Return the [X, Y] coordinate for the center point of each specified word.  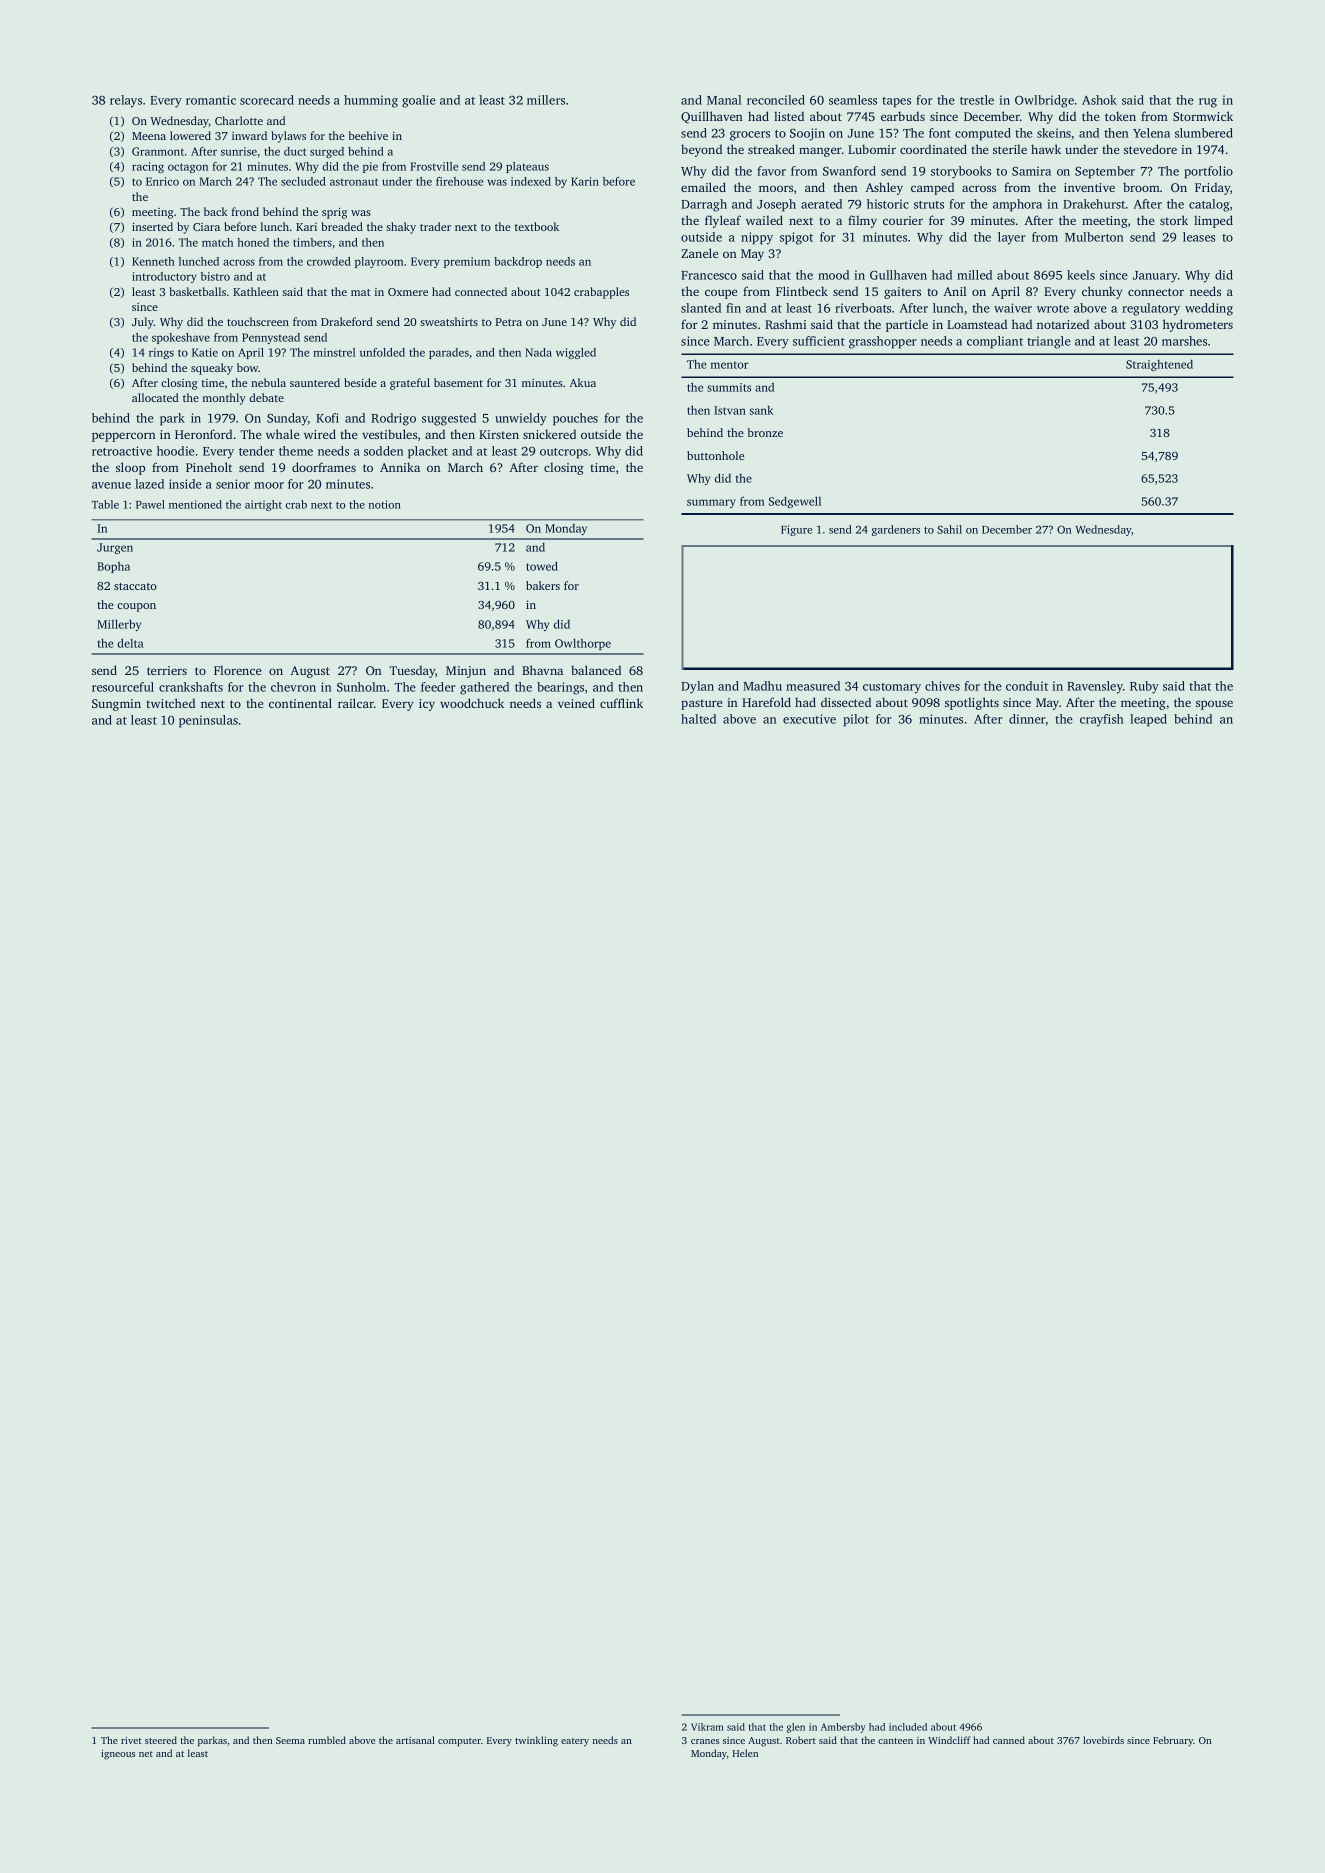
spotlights [972, 703]
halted [698, 719]
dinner [1027, 720]
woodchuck [472, 703]
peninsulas [208, 721]
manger [820, 152]
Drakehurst [1094, 204]
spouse [1214, 705]
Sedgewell [795, 502]
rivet [131, 1740]
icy [427, 705]
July [143, 323]
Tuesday [412, 671]
